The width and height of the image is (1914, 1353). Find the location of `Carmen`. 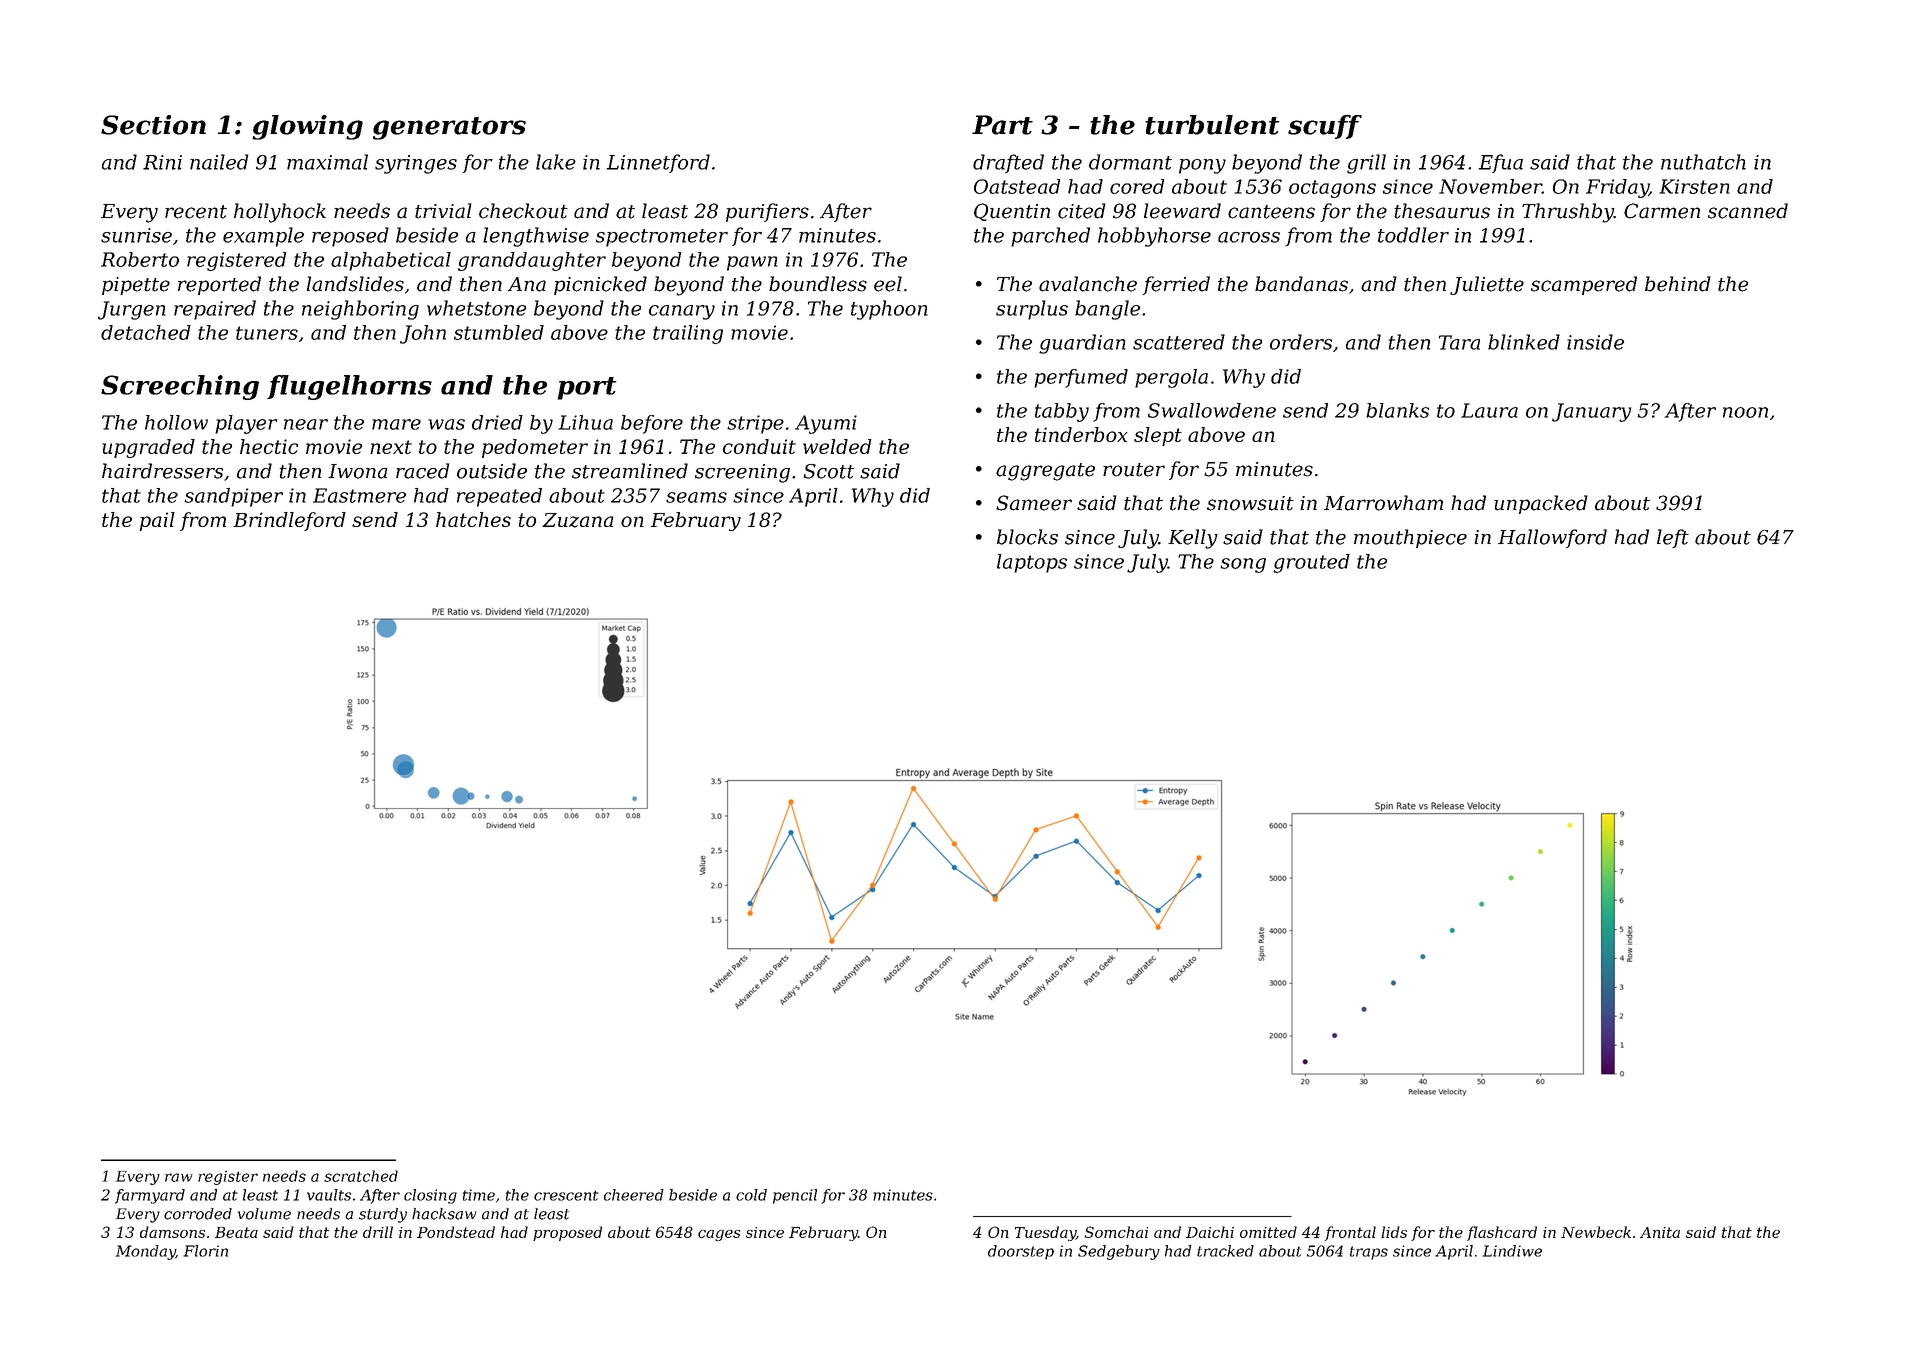

Carmen is located at coordinates (1662, 211).
